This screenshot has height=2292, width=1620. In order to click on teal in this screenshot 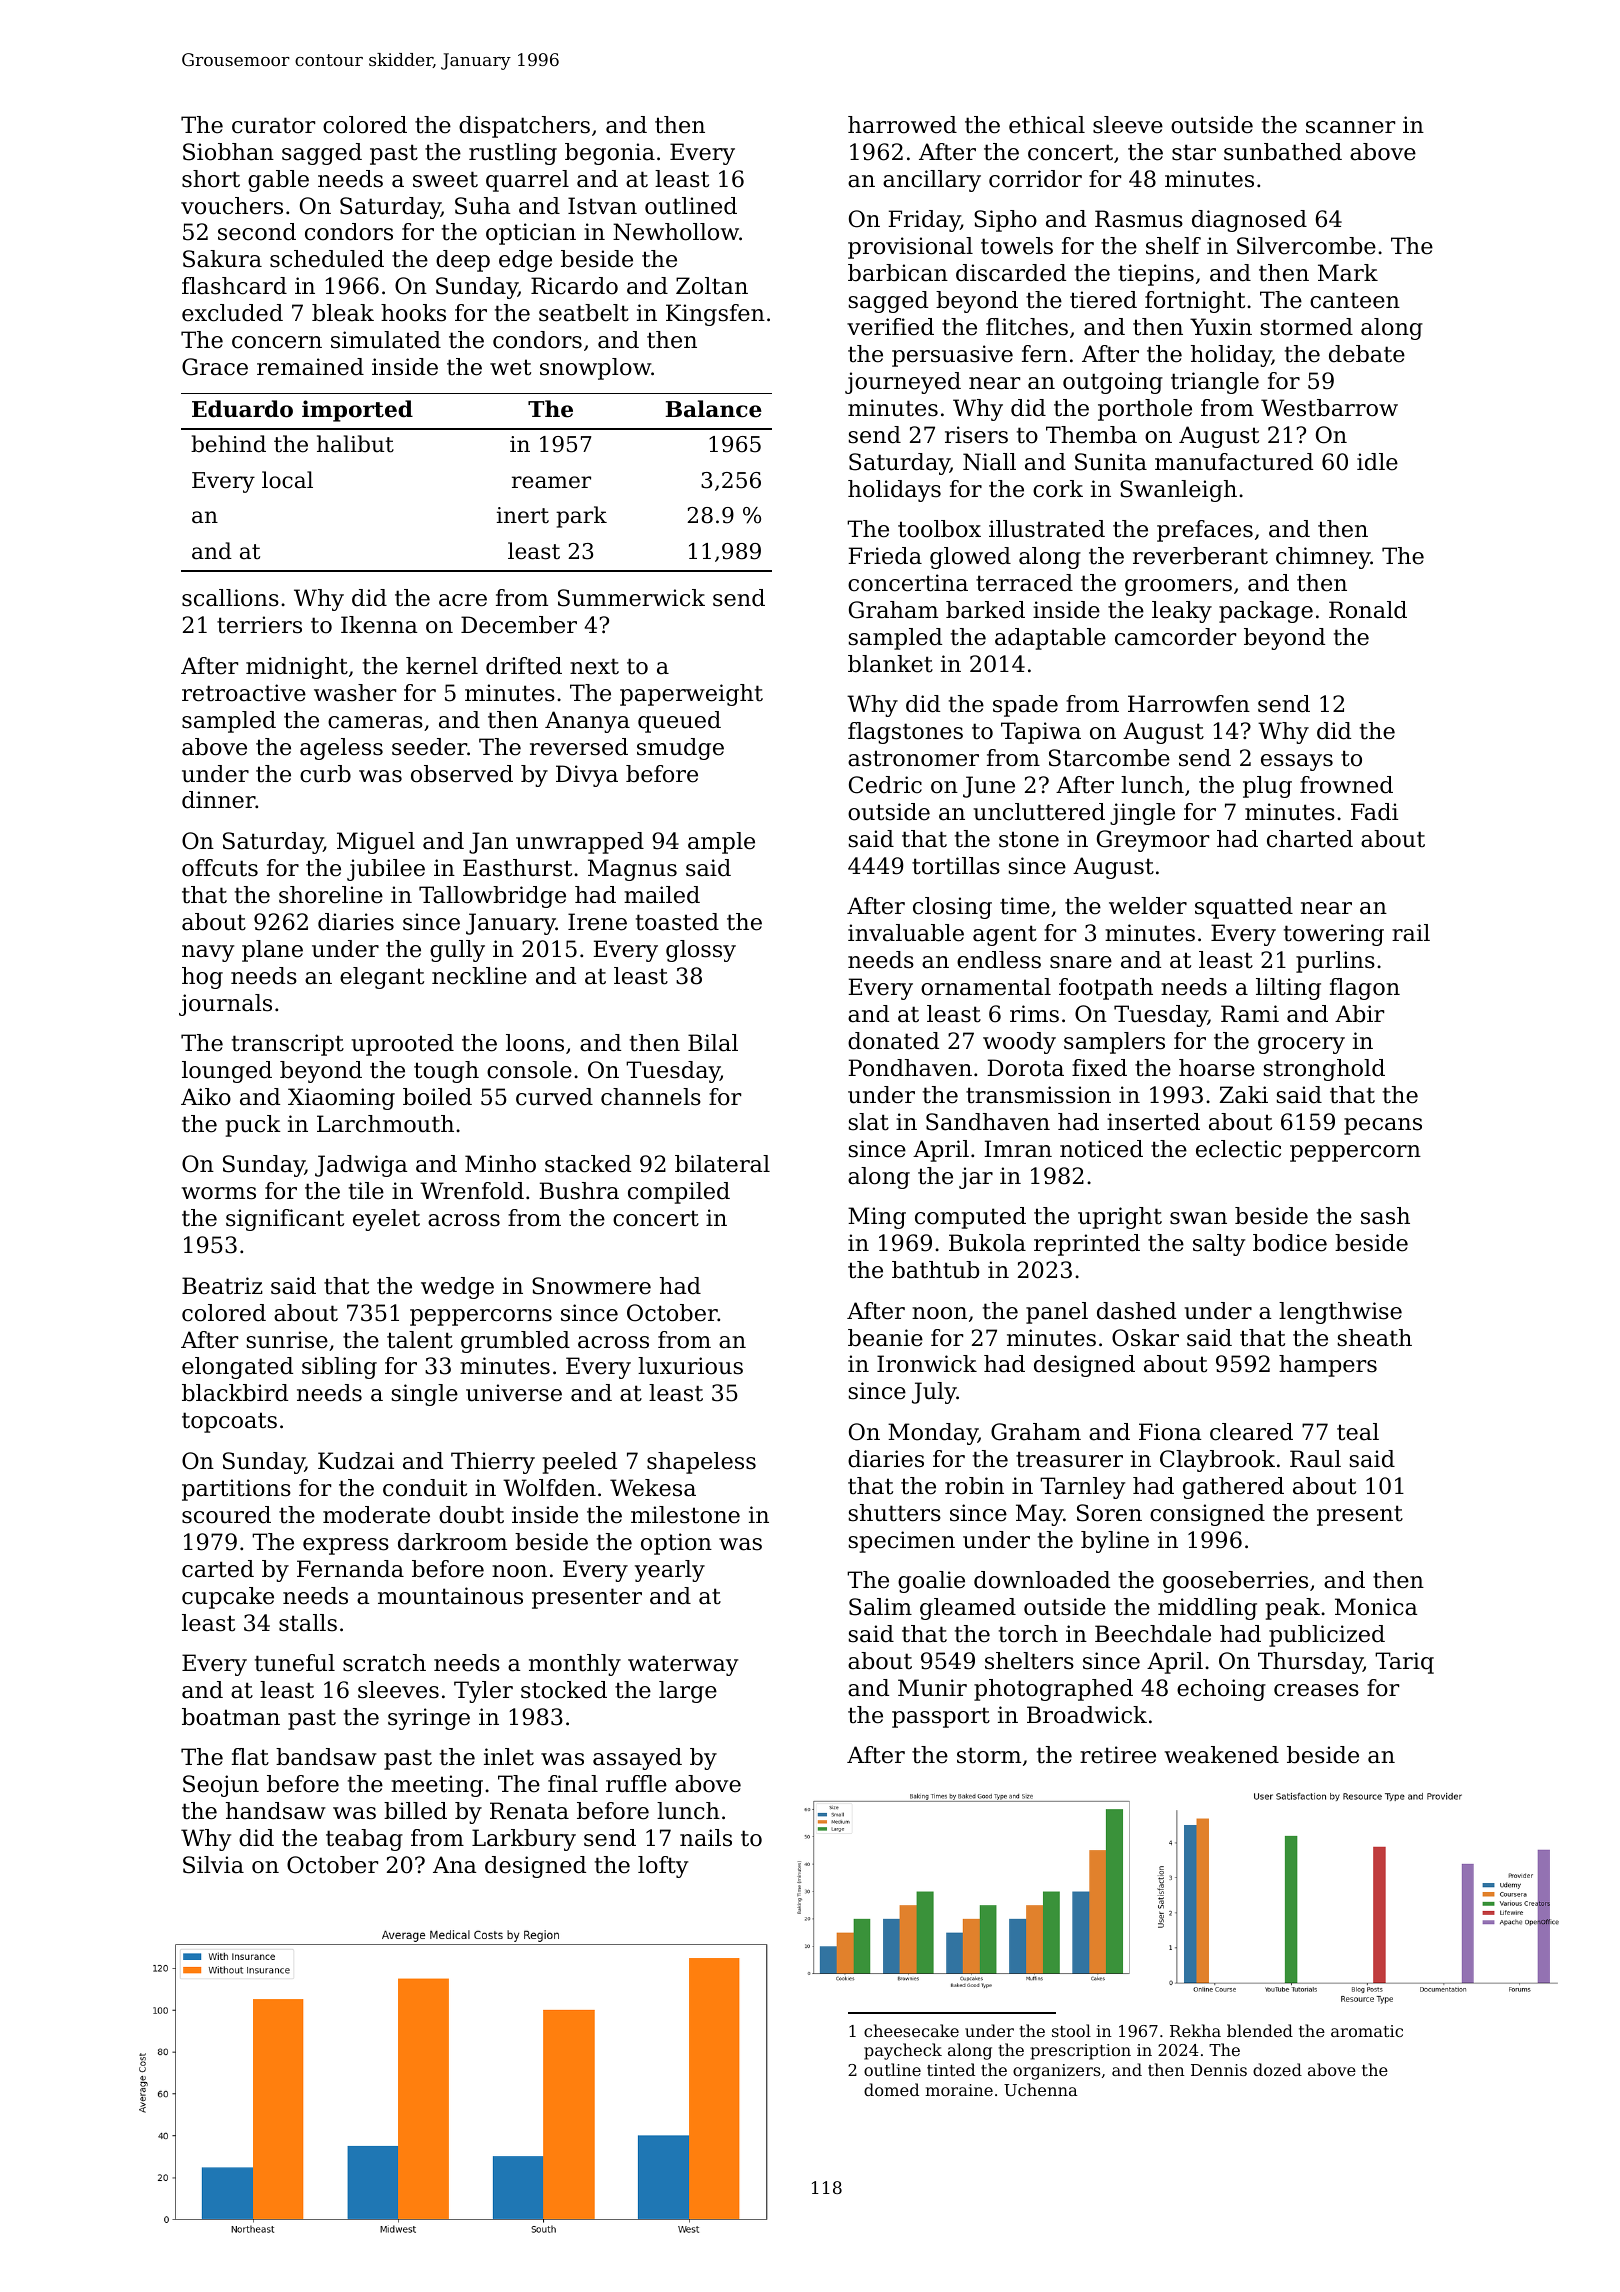, I will do `click(1358, 1432)`.
